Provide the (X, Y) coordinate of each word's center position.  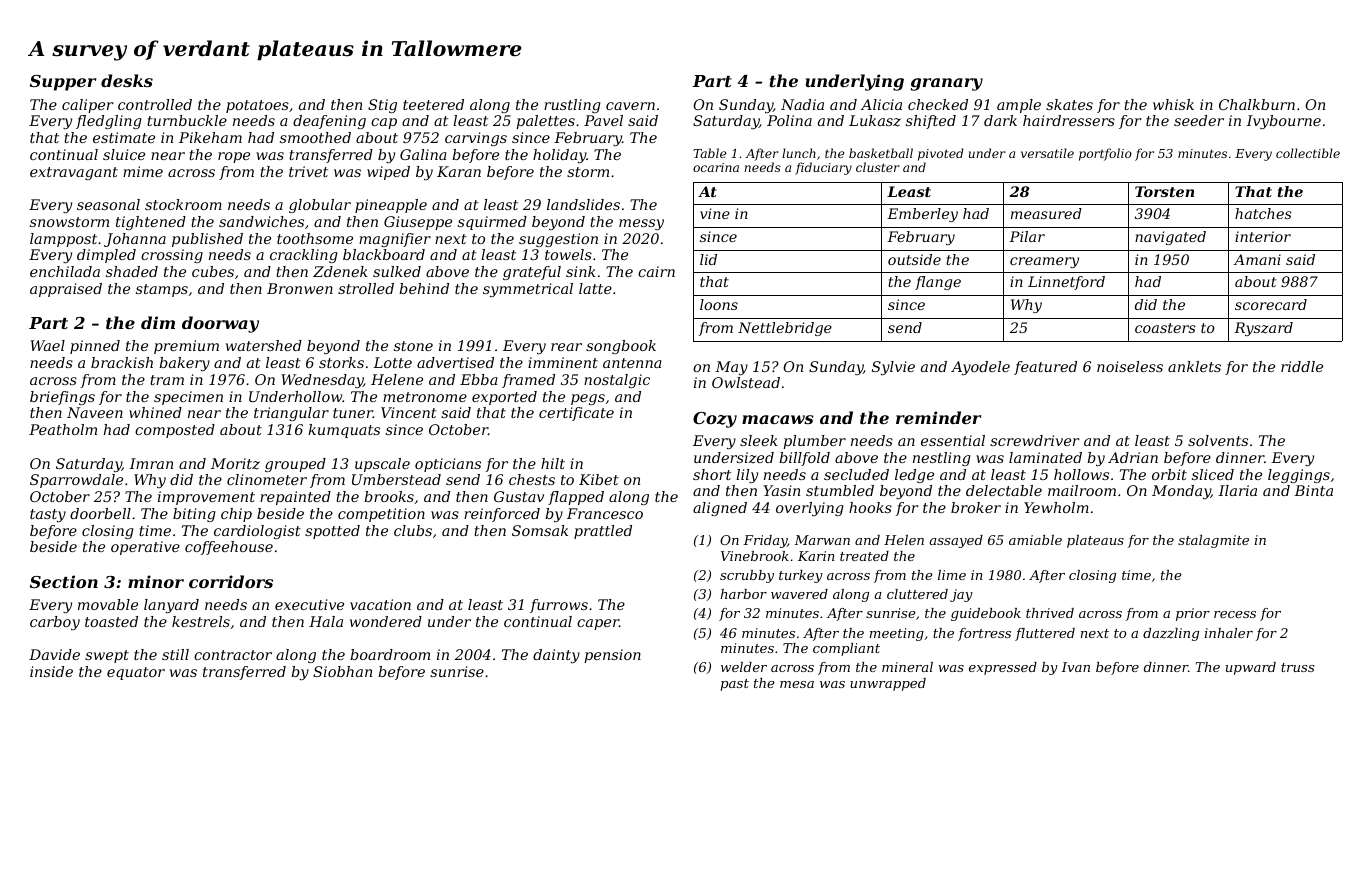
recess (1235, 614)
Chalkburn (1257, 104)
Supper (63, 83)
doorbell (100, 513)
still (175, 654)
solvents (1218, 440)
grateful (532, 273)
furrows (559, 606)
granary (946, 84)
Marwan (822, 540)
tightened (151, 223)
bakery (184, 364)
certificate (576, 414)
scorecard (1271, 304)
